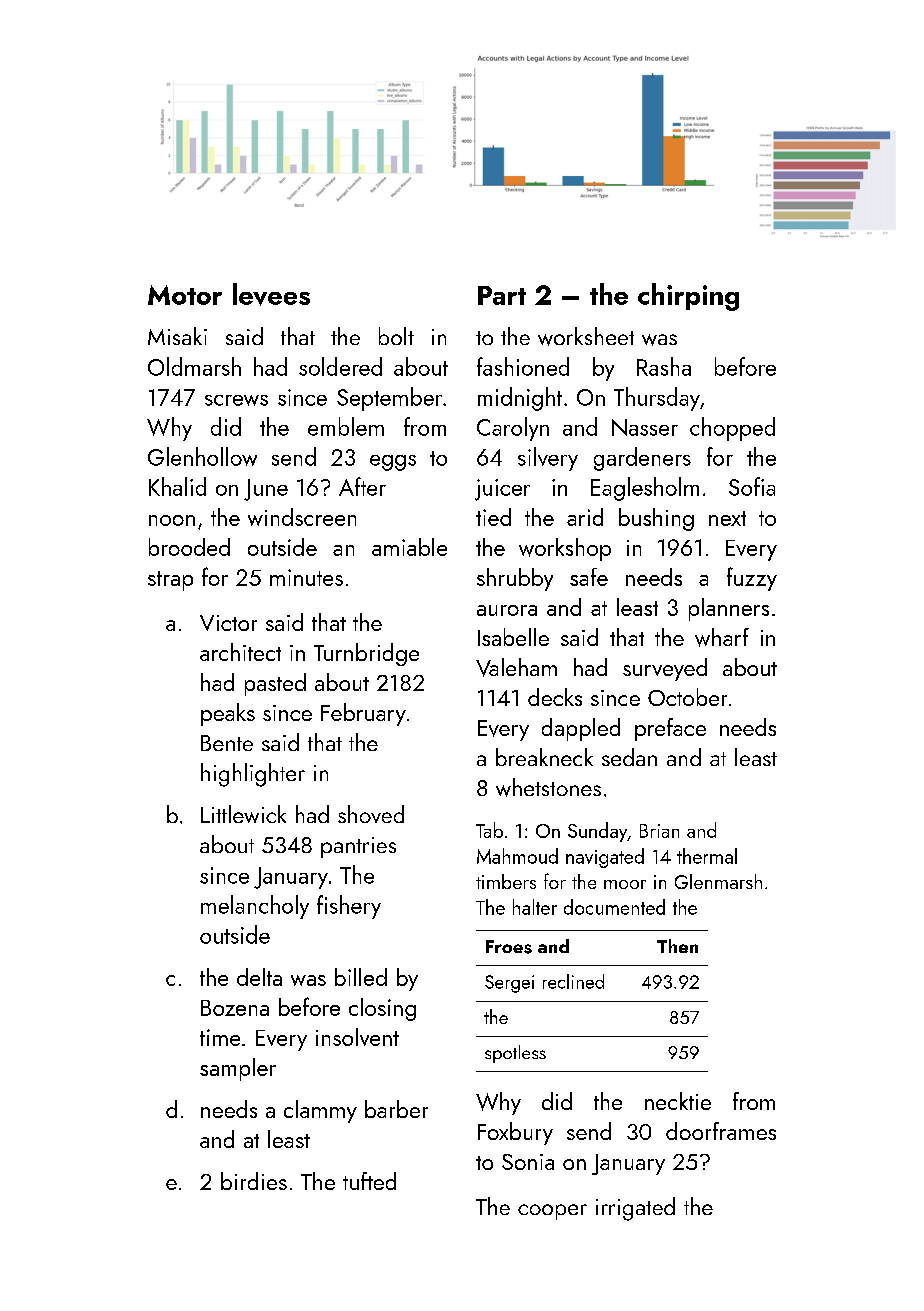 The width and height of the screenshot is (924, 1311). I want to click on aurora, so click(507, 610).
